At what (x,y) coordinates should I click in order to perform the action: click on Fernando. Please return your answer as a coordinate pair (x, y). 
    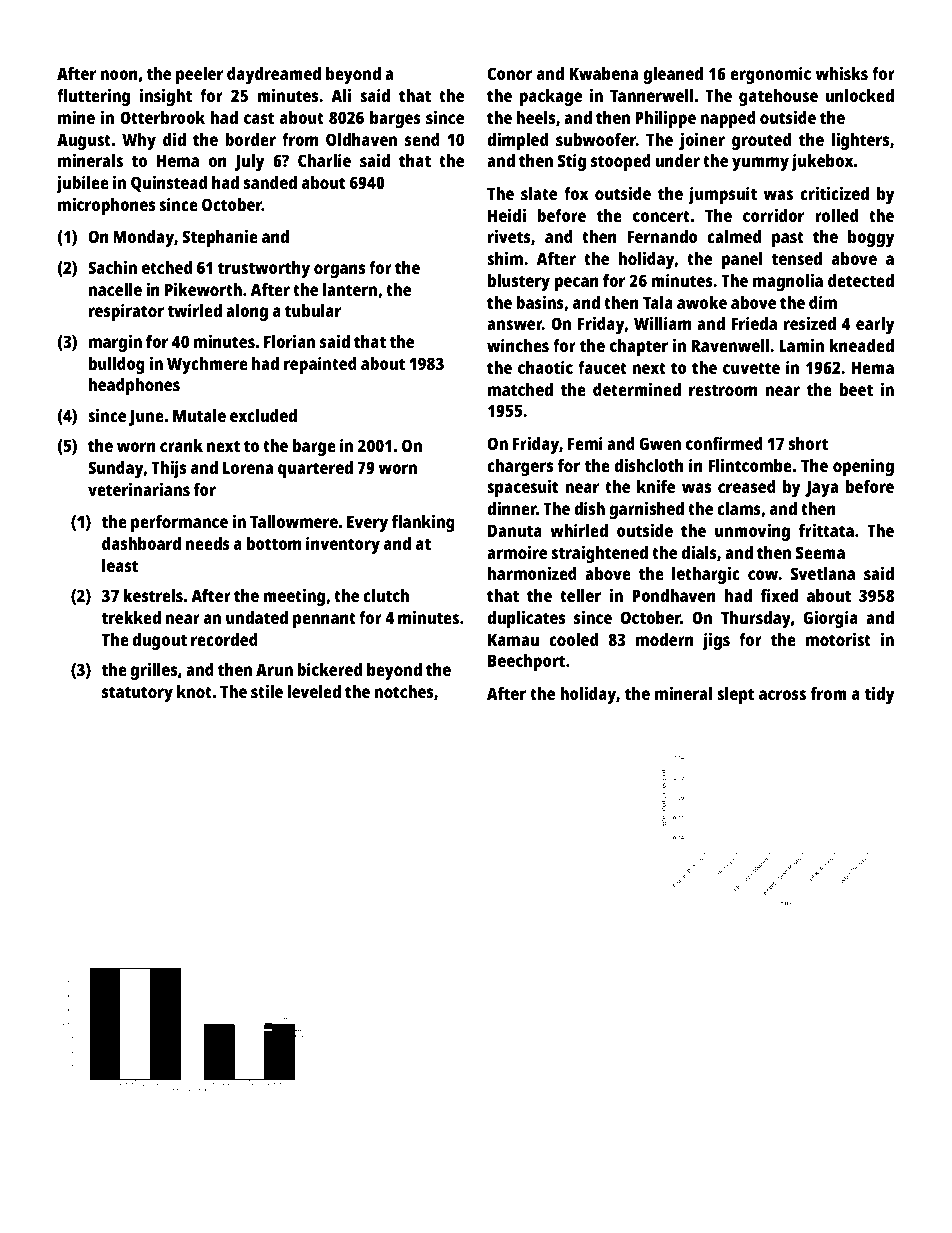
    Looking at the image, I should click on (662, 236).
